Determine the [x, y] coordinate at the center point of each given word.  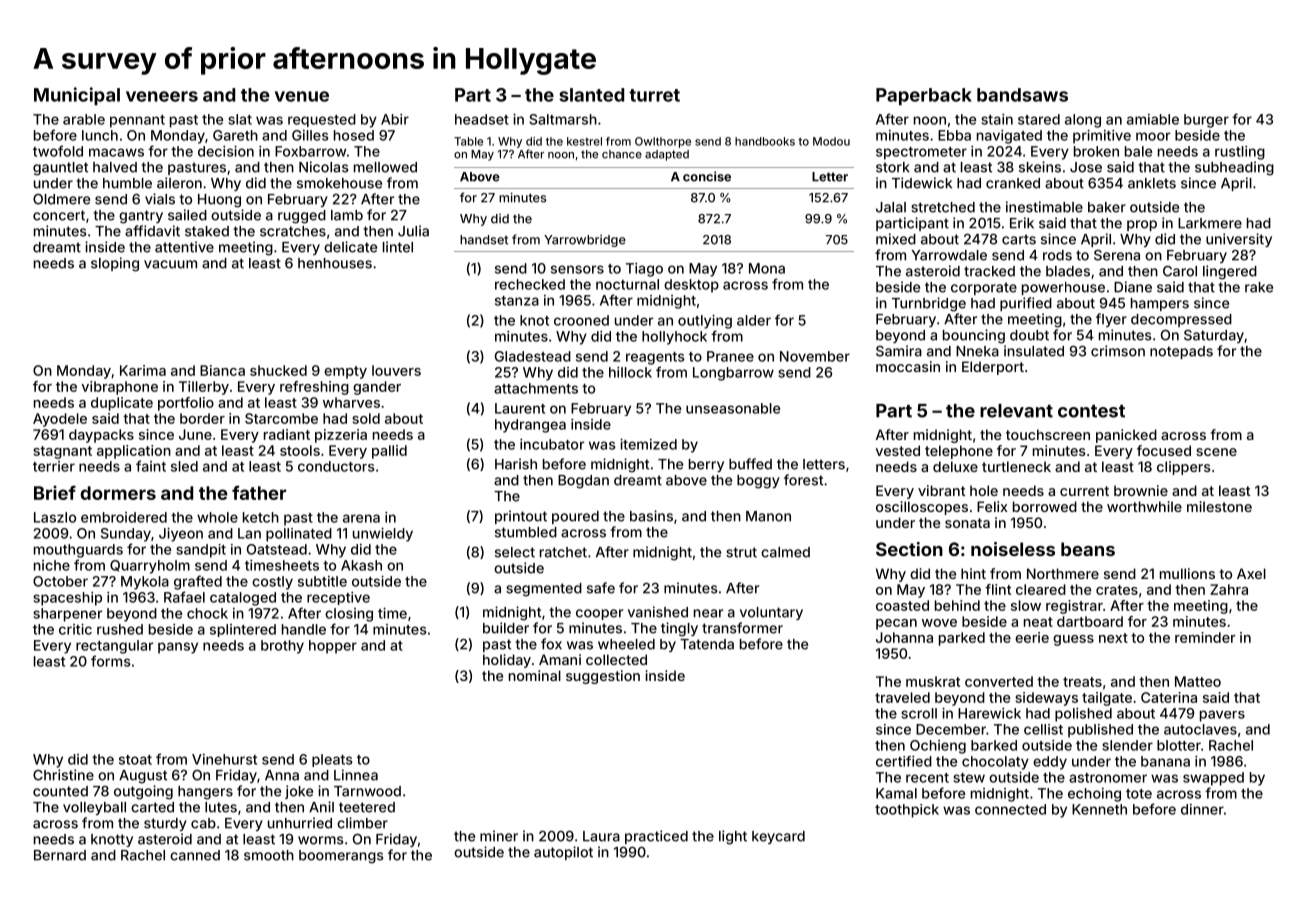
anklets [1152, 183]
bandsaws [1022, 95]
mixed [896, 239]
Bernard [60, 855]
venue [302, 96]
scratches [293, 231]
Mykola [145, 583]
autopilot [563, 853]
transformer [742, 628]
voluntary [771, 613]
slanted [591, 95]
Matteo [1198, 681]
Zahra [1229, 589]
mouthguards [78, 551]
